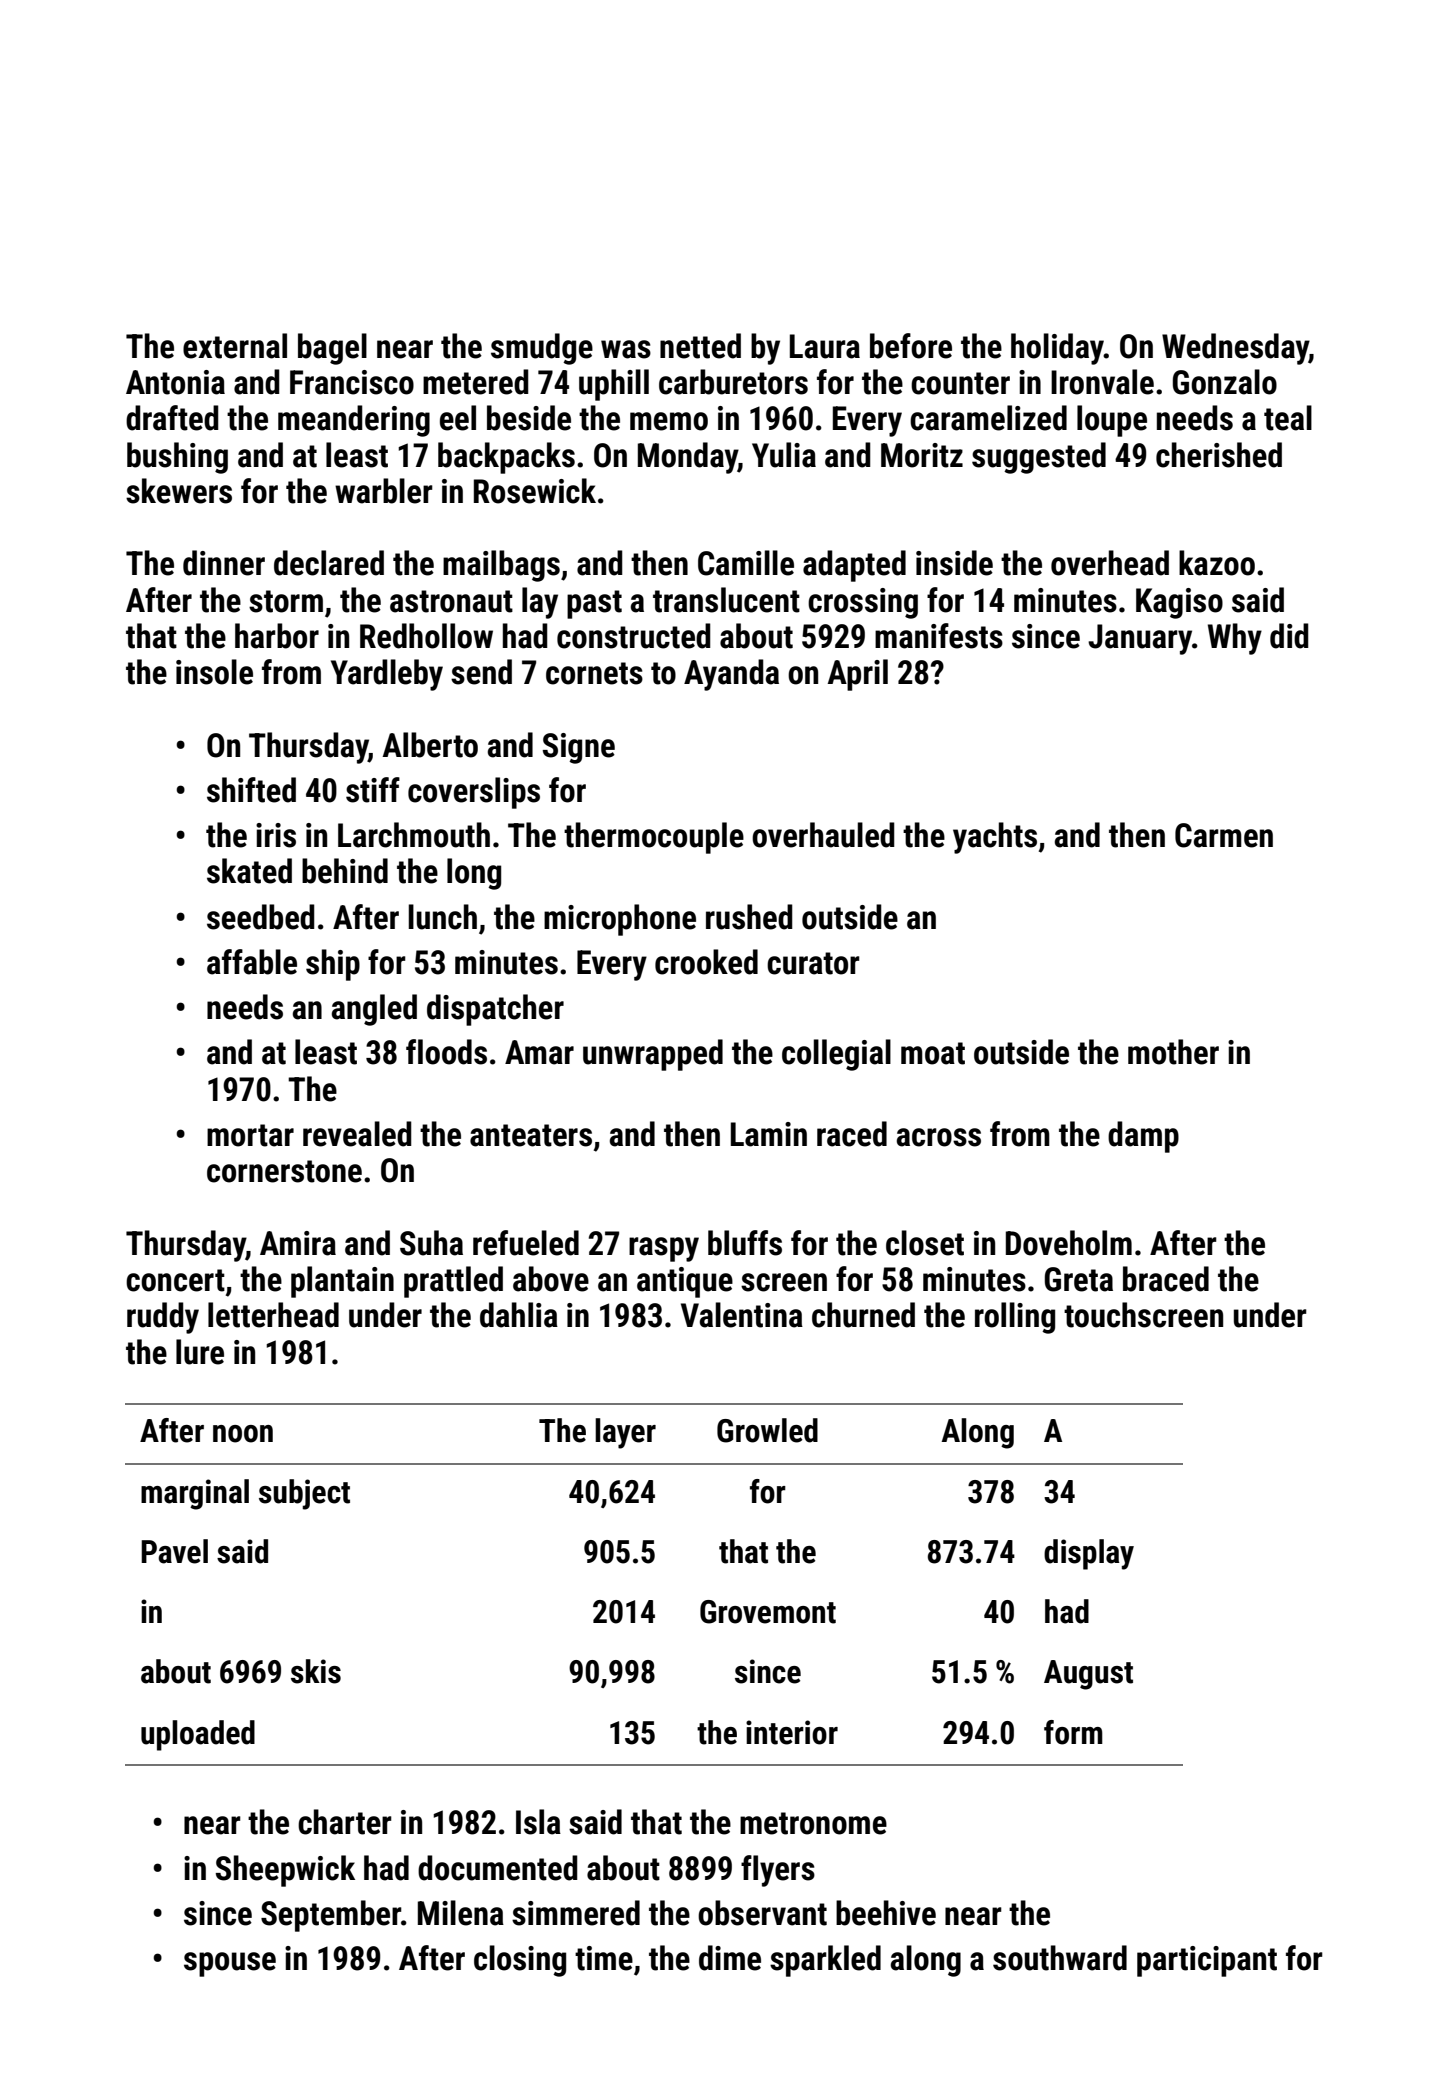 This screenshot has height=2100, width=1450. What do you see at coordinates (298, 1243) in the screenshot?
I see `Amira` at bounding box center [298, 1243].
